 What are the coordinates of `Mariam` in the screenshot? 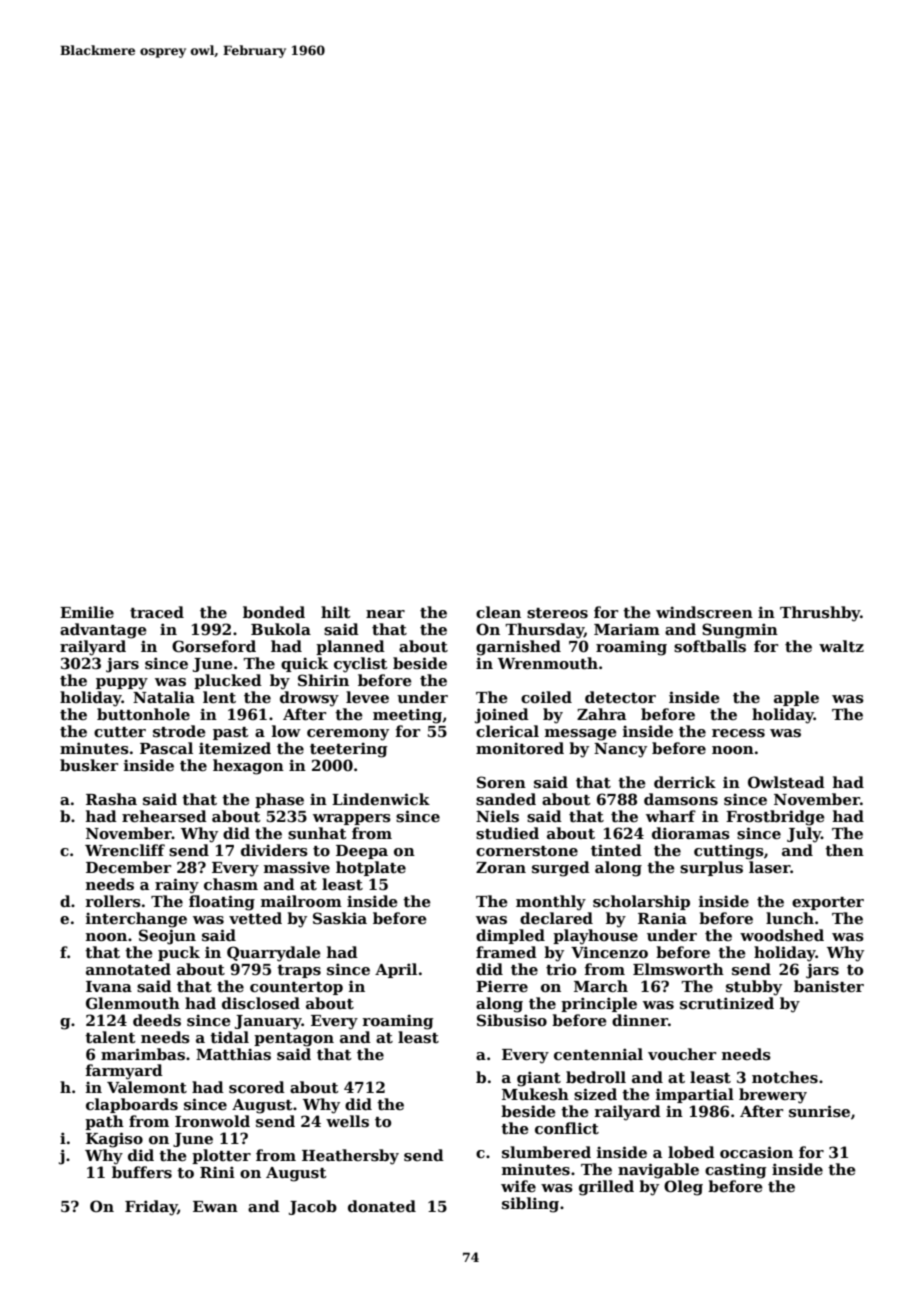 It's located at (627, 629).
